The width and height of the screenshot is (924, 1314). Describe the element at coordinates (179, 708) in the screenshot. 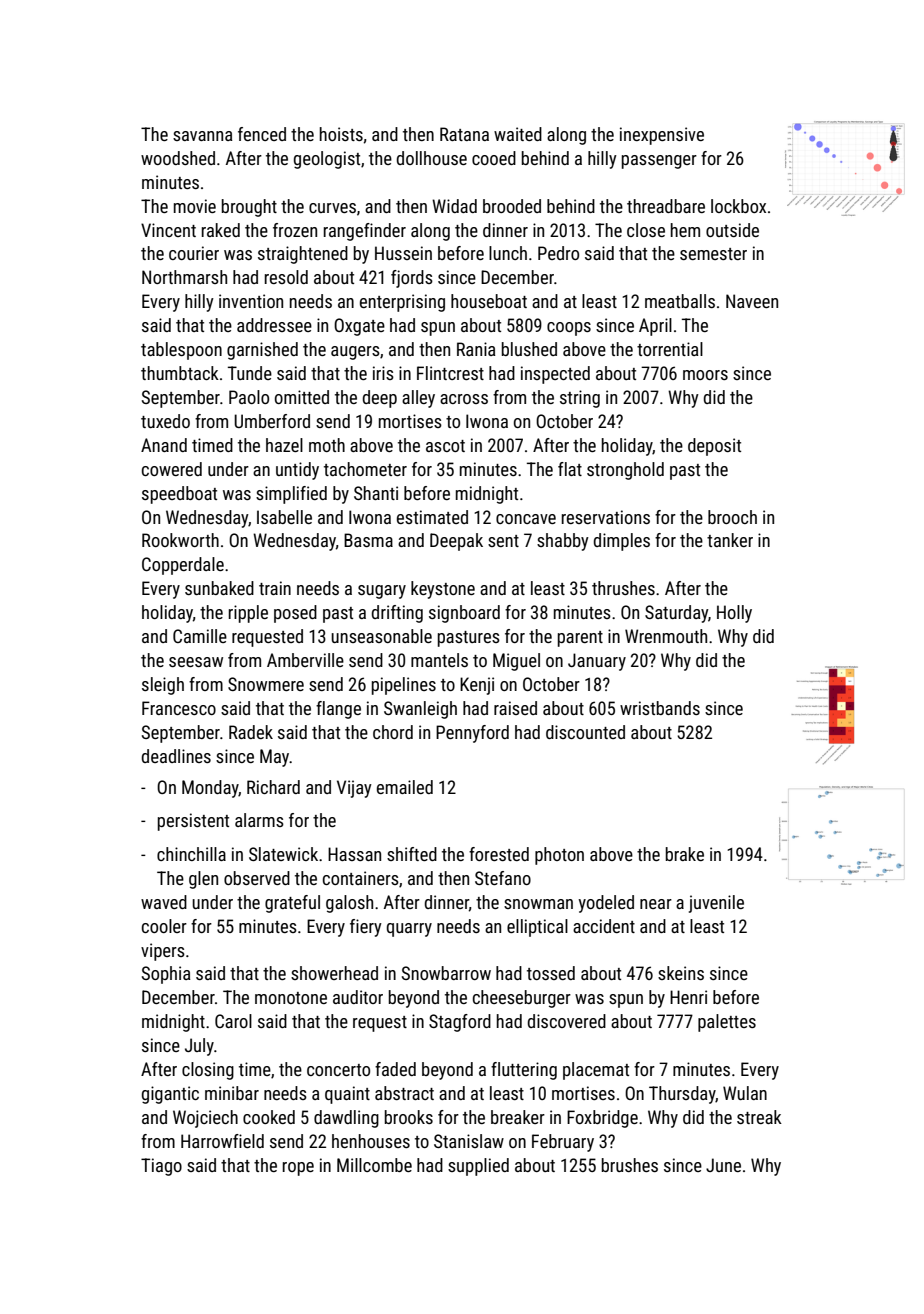

I see `Francesco` at that location.
